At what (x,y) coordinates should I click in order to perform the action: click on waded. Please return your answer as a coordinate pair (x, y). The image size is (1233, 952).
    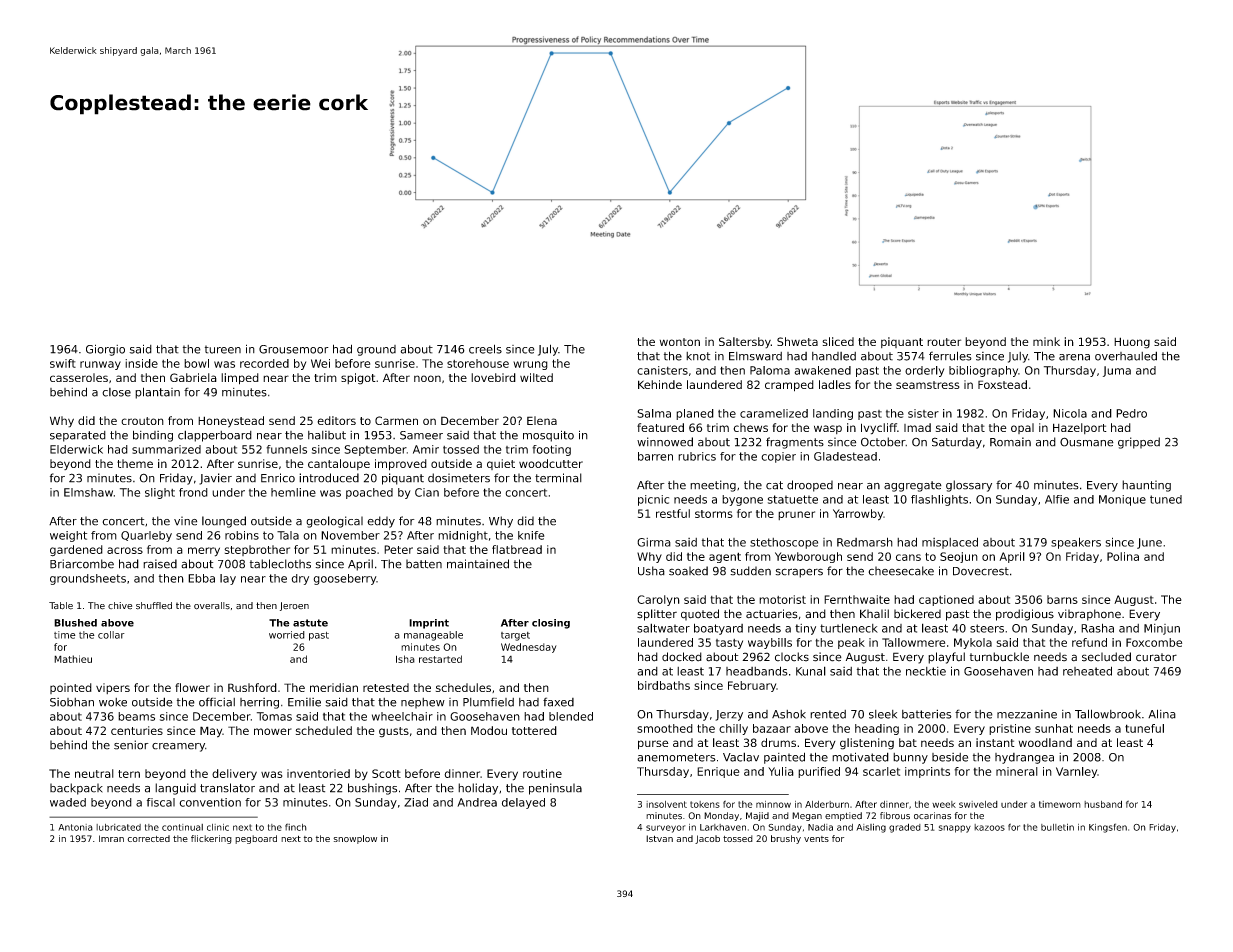
    Looking at the image, I should click on (68, 802).
